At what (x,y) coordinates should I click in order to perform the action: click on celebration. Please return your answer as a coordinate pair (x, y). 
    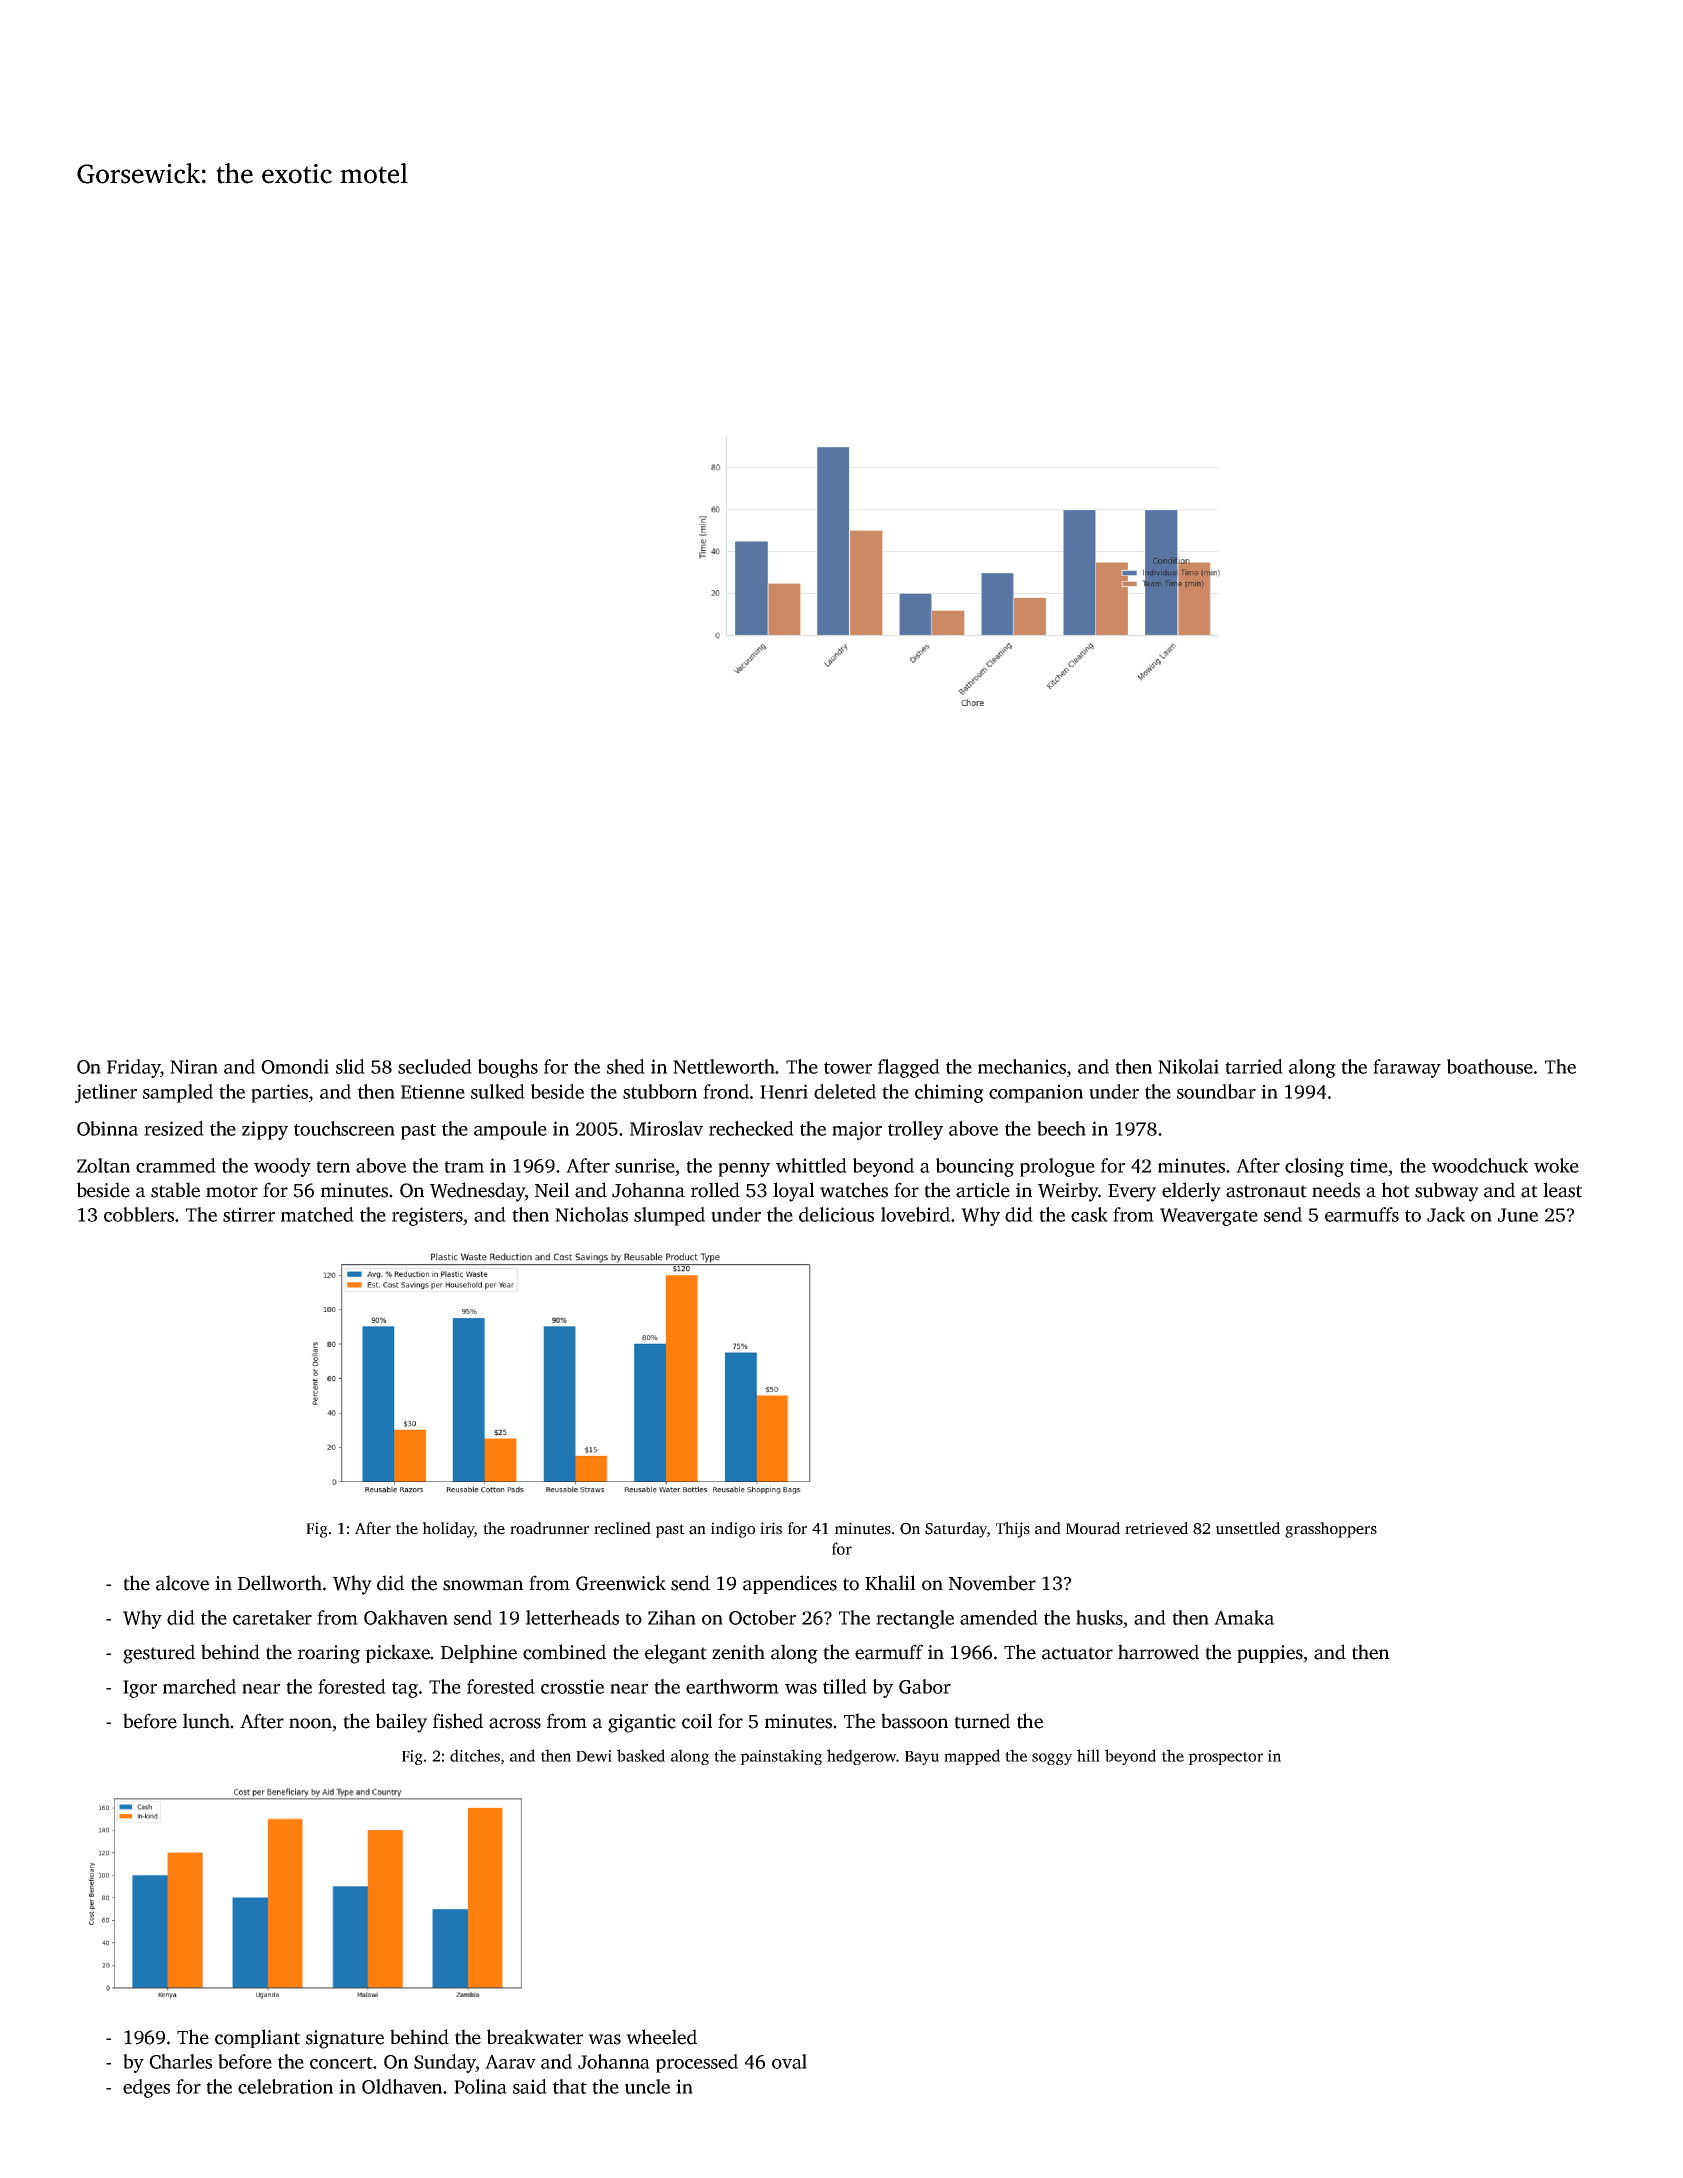
    Looking at the image, I should click on (285, 2086).
